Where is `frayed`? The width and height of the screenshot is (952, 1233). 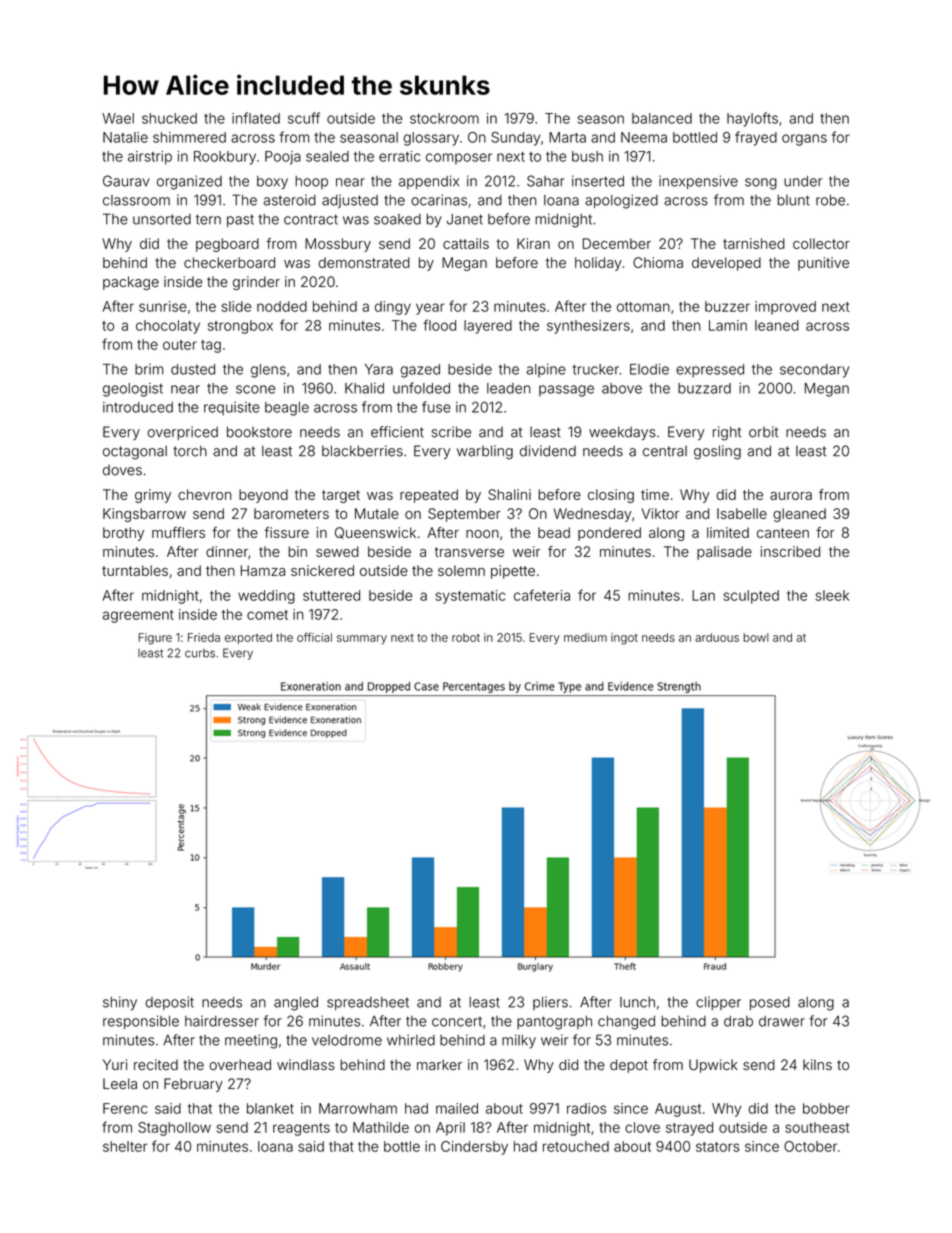
frayed is located at coordinates (756, 138).
